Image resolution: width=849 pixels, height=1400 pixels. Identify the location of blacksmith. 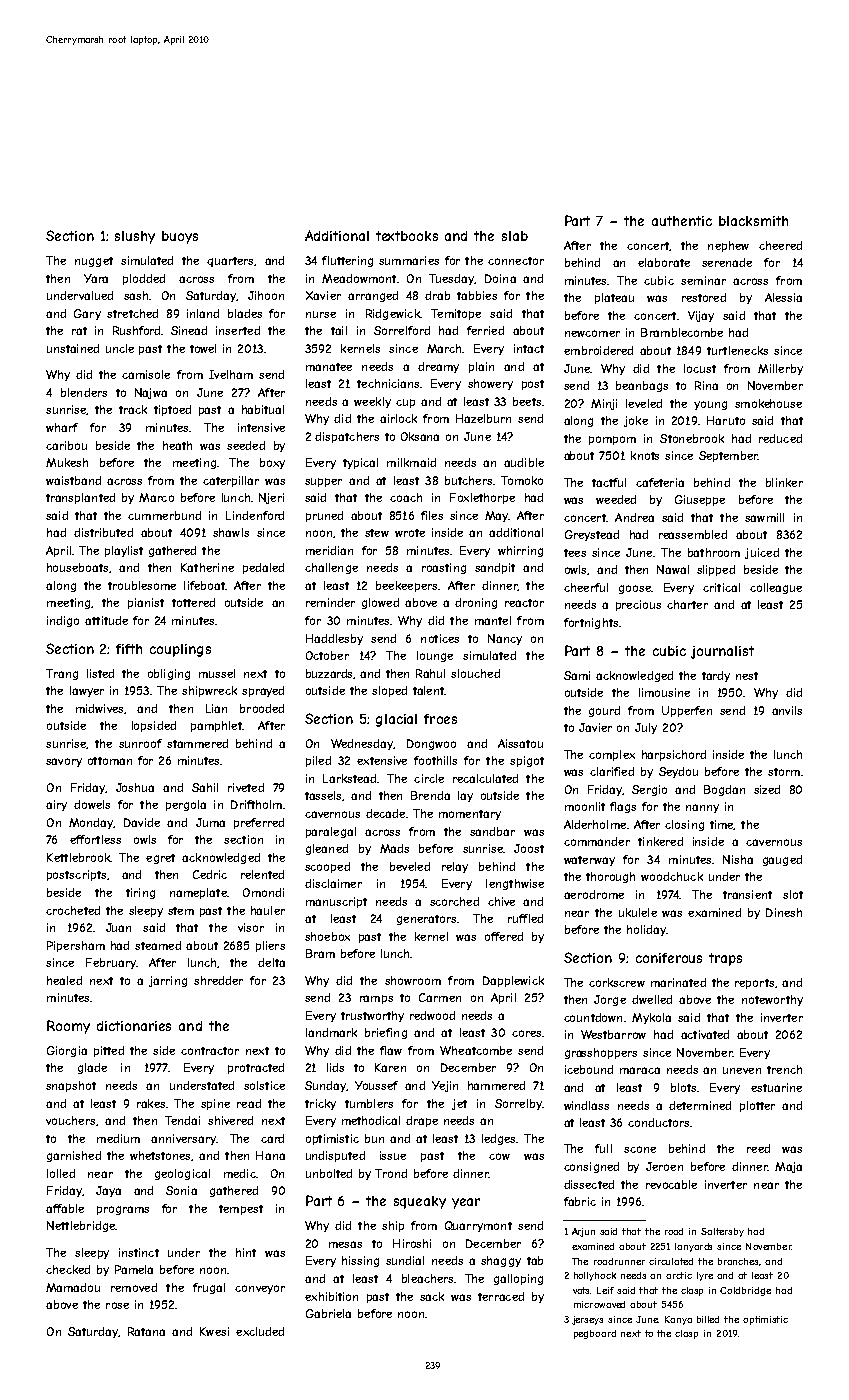
(753, 221).
